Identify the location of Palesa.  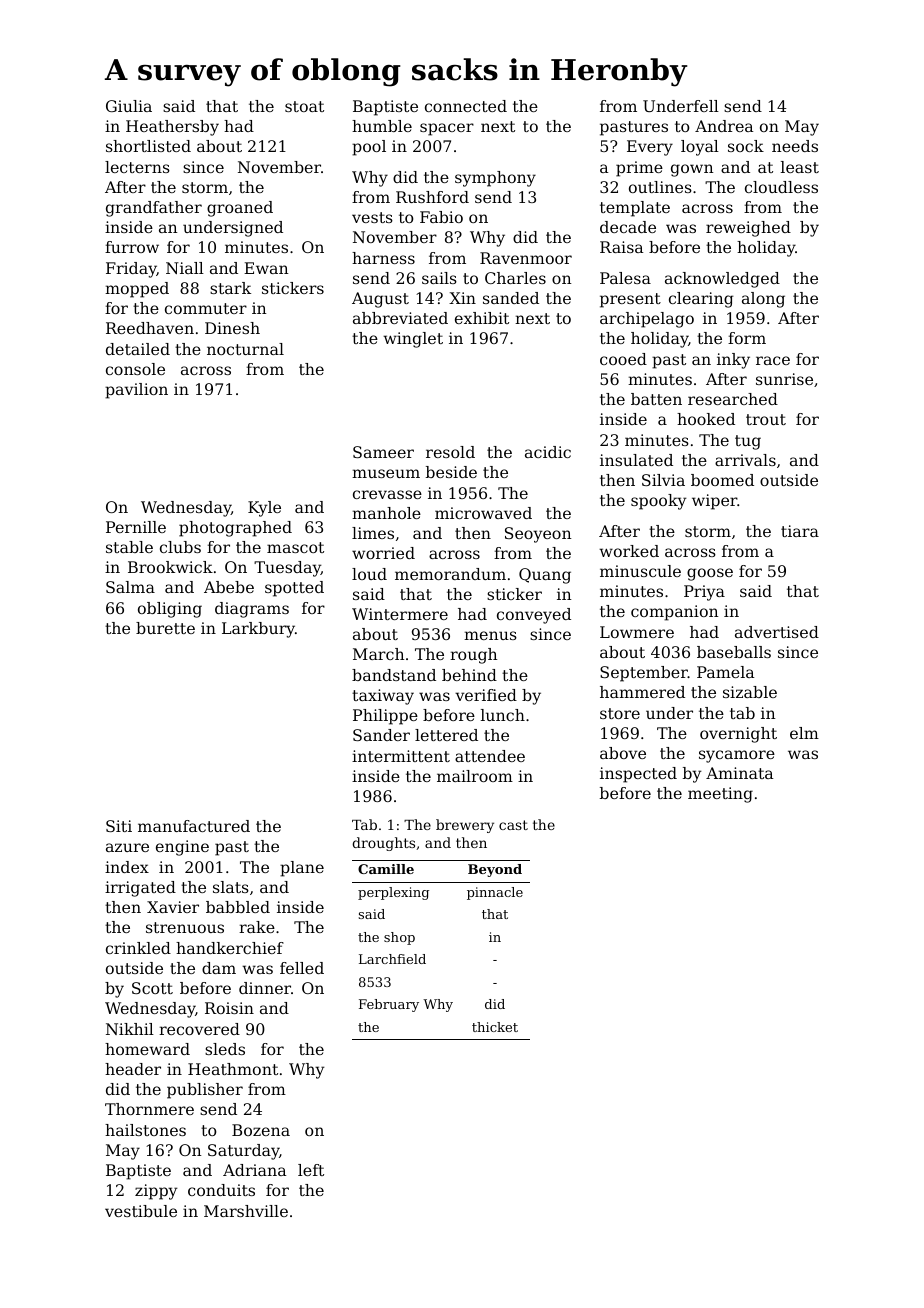
(625, 278).
